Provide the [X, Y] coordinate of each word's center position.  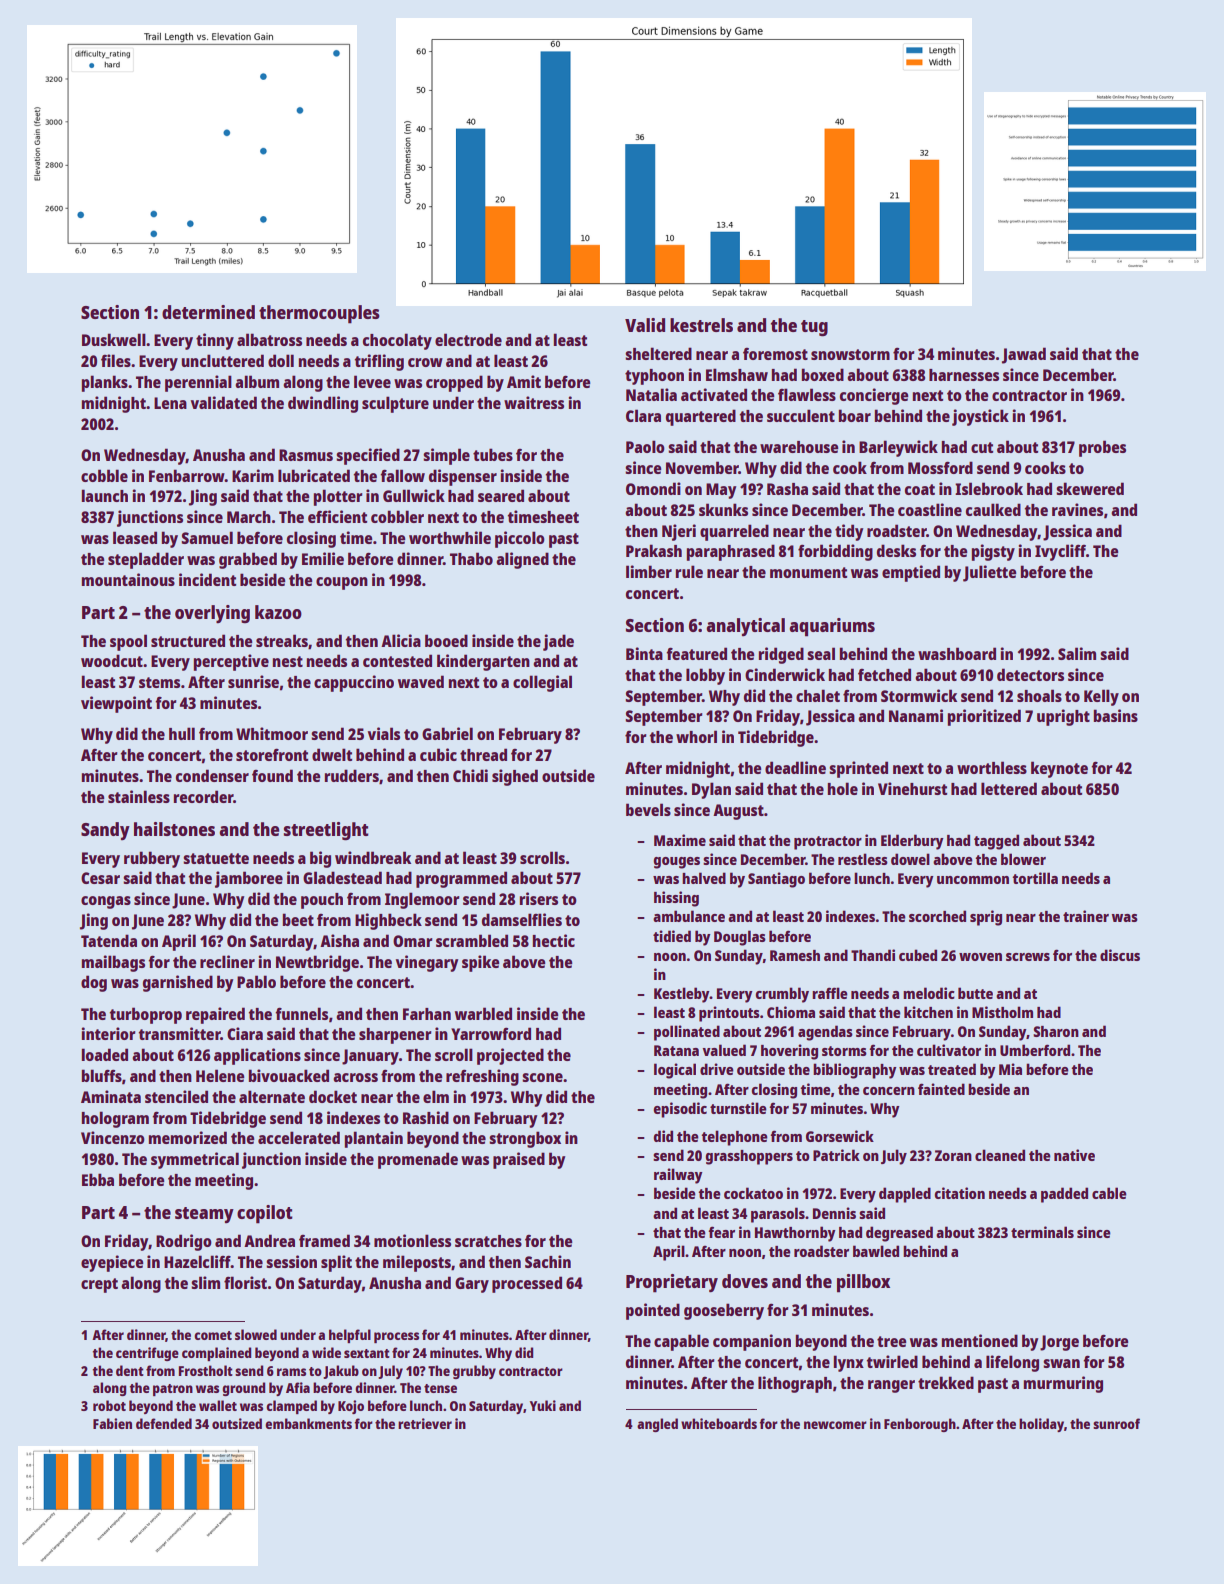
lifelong [1012, 1363]
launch [104, 495]
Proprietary [672, 1283]
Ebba [98, 1179]
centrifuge [147, 1354]
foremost [775, 354]
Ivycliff [1060, 552]
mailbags [113, 963]
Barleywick [898, 448]
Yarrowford [491, 1033]
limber [649, 571]
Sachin [548, 1261]
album [257, 381]
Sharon [1056, 1031]
